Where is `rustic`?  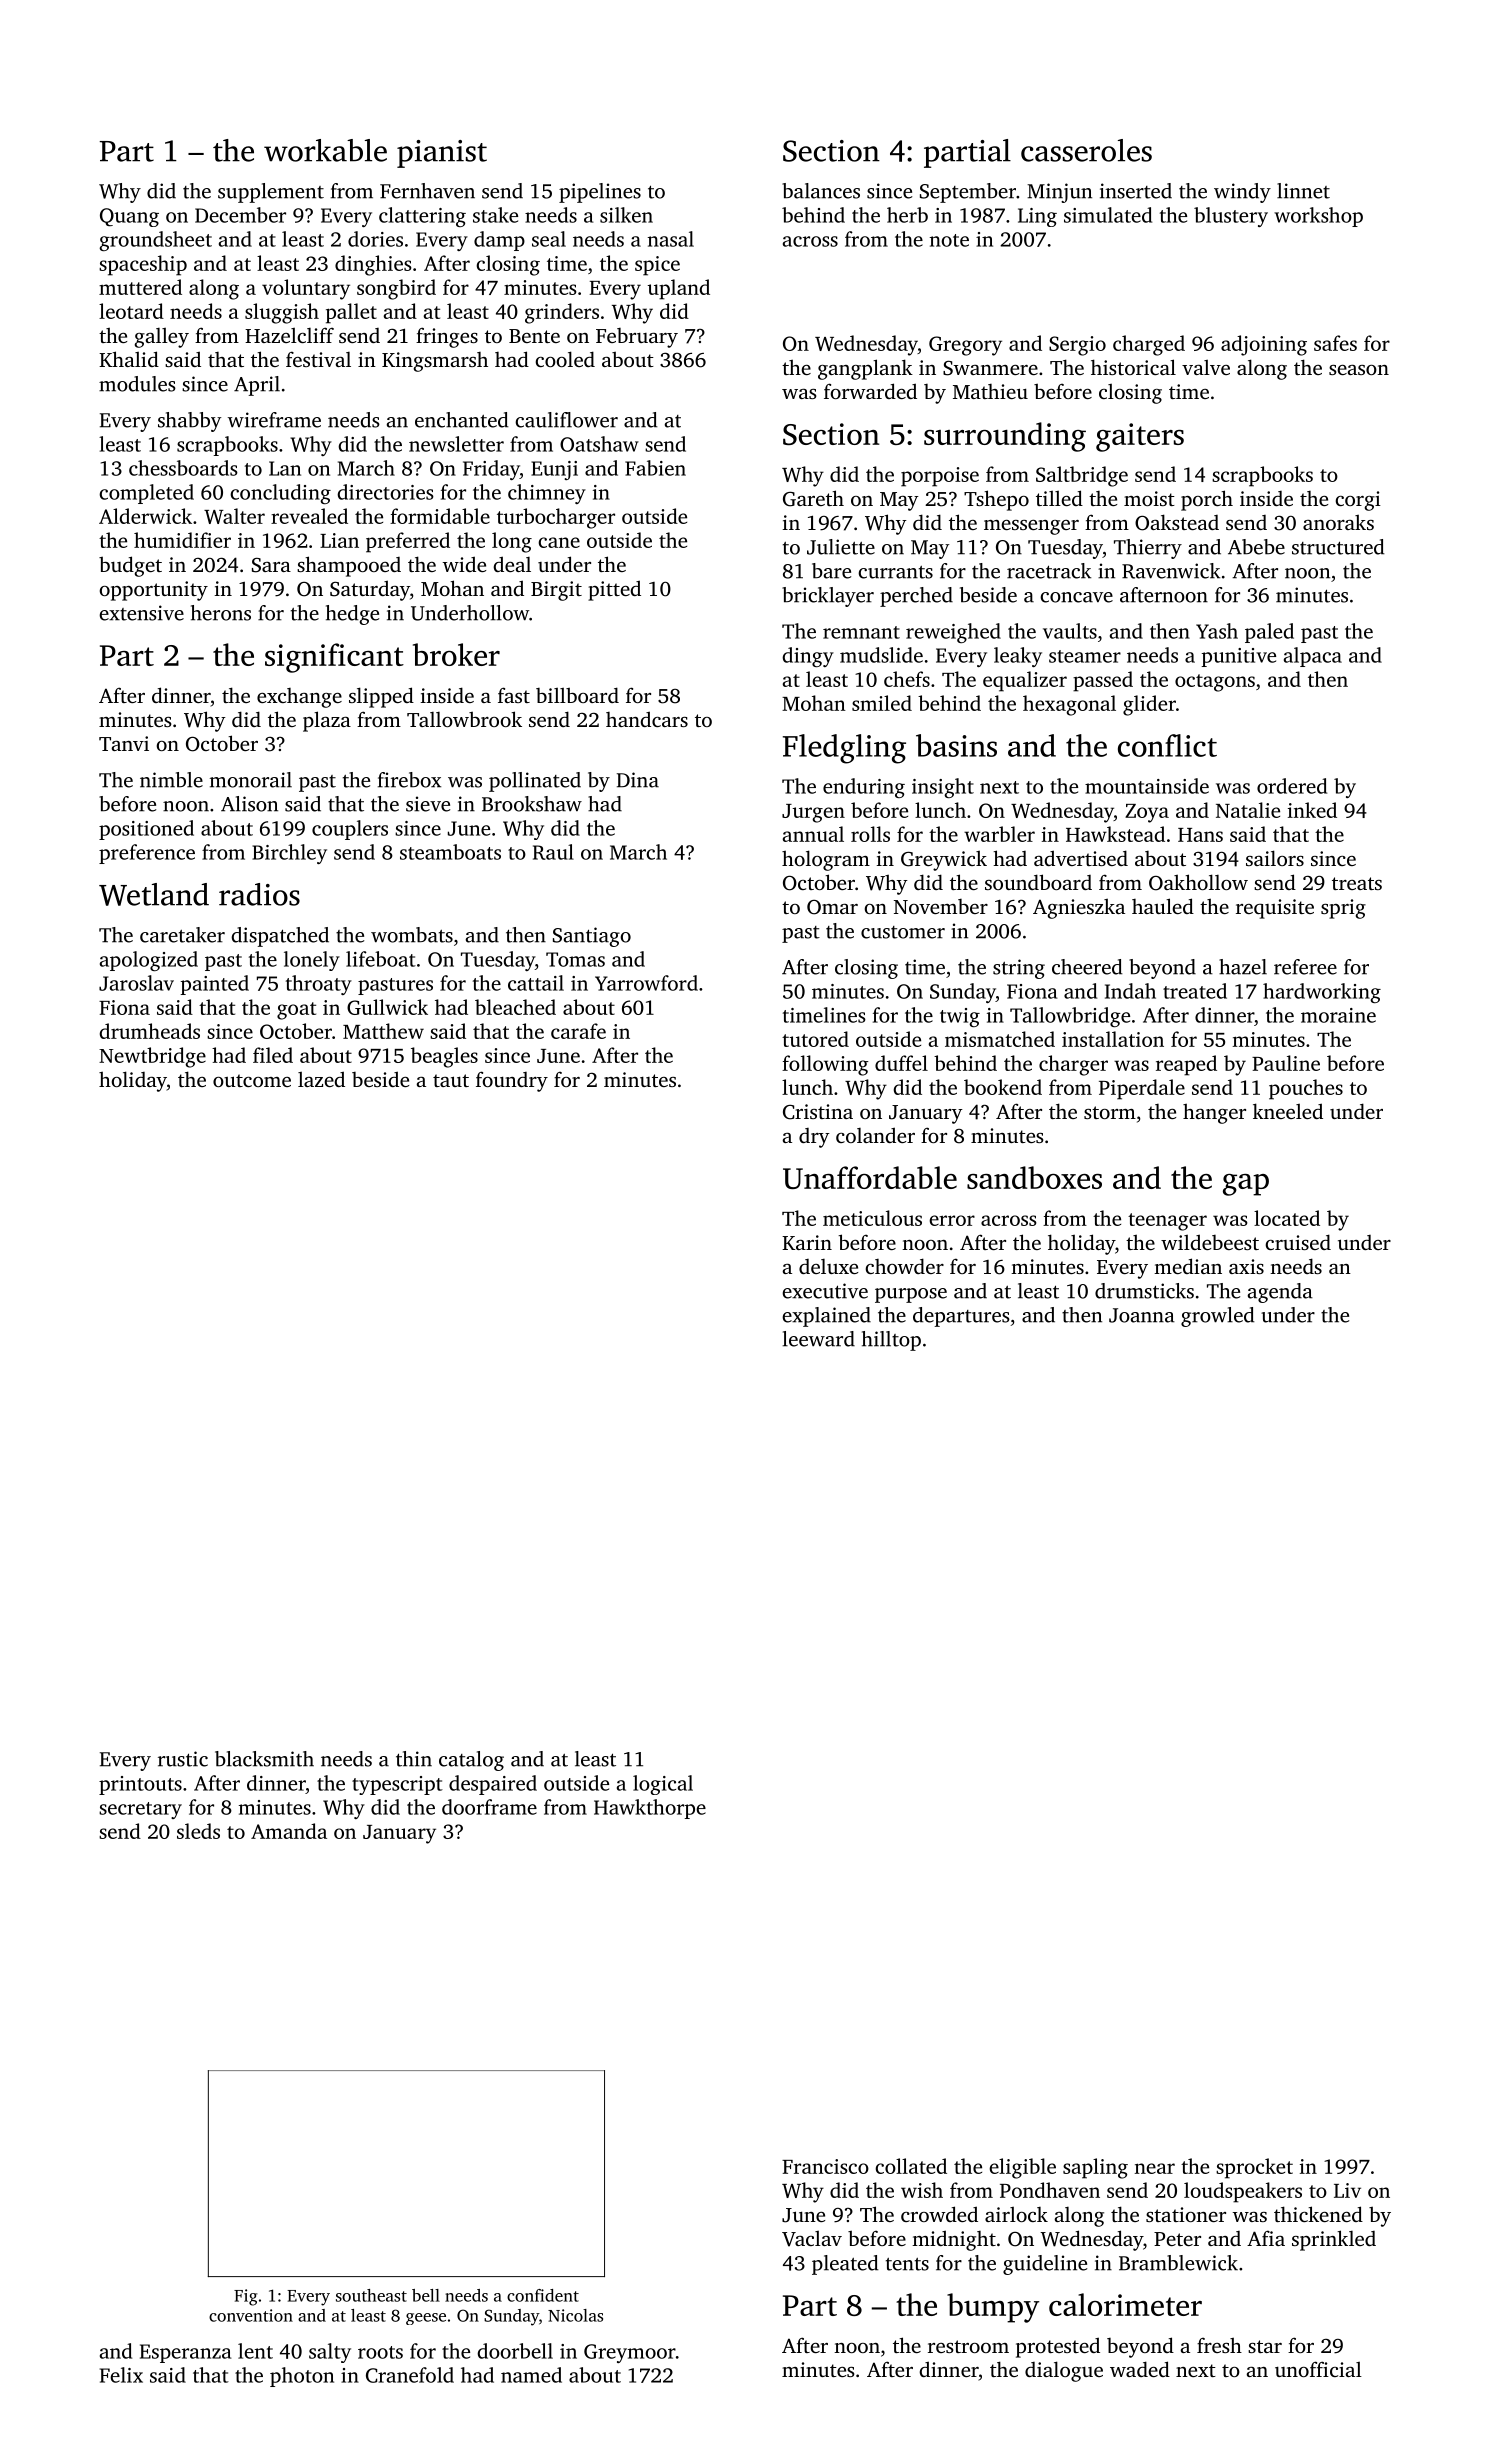
rustic is located at coordinates (183, 1759).
